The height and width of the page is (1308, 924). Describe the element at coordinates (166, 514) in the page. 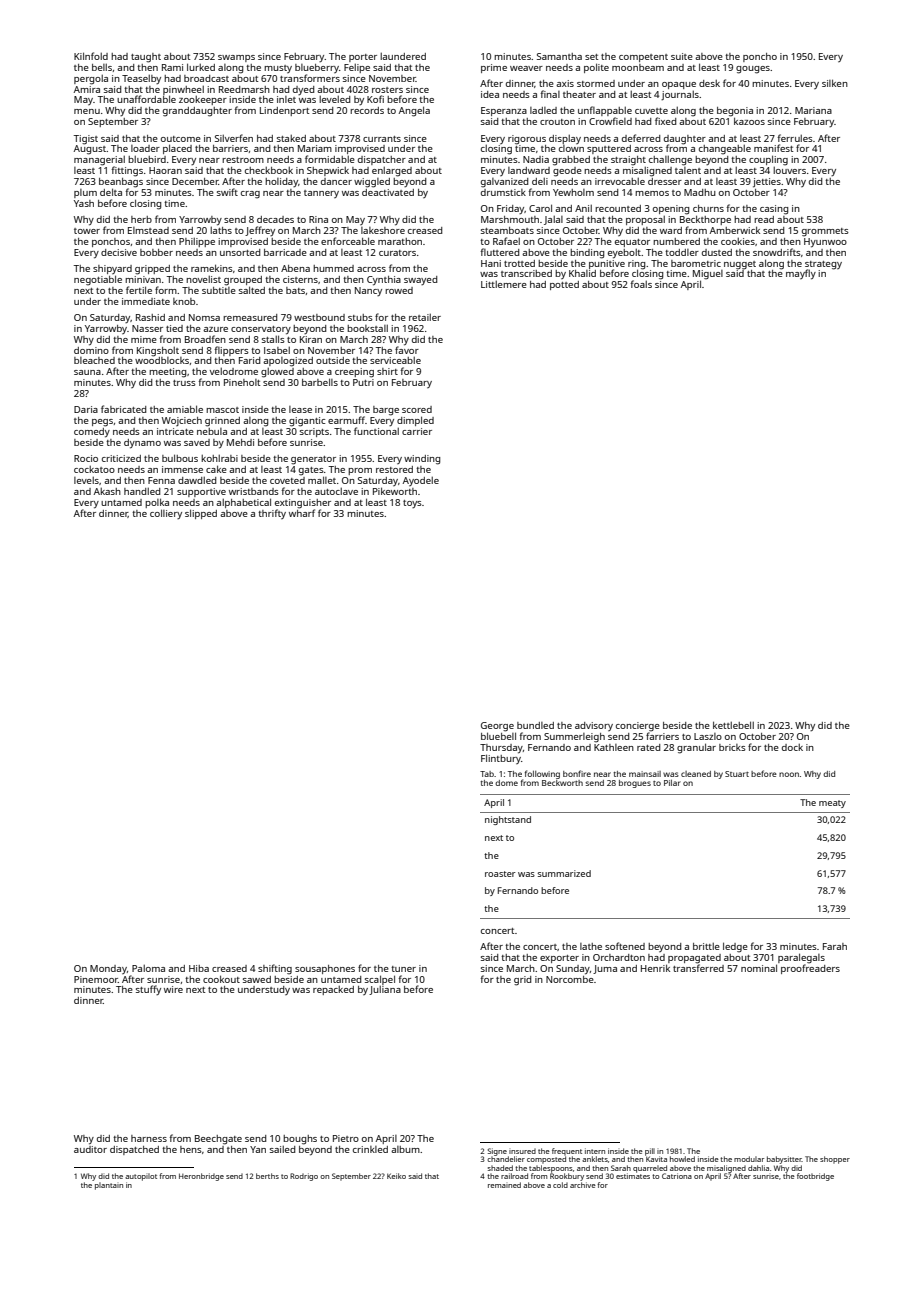

I see `colliery` at that location.
